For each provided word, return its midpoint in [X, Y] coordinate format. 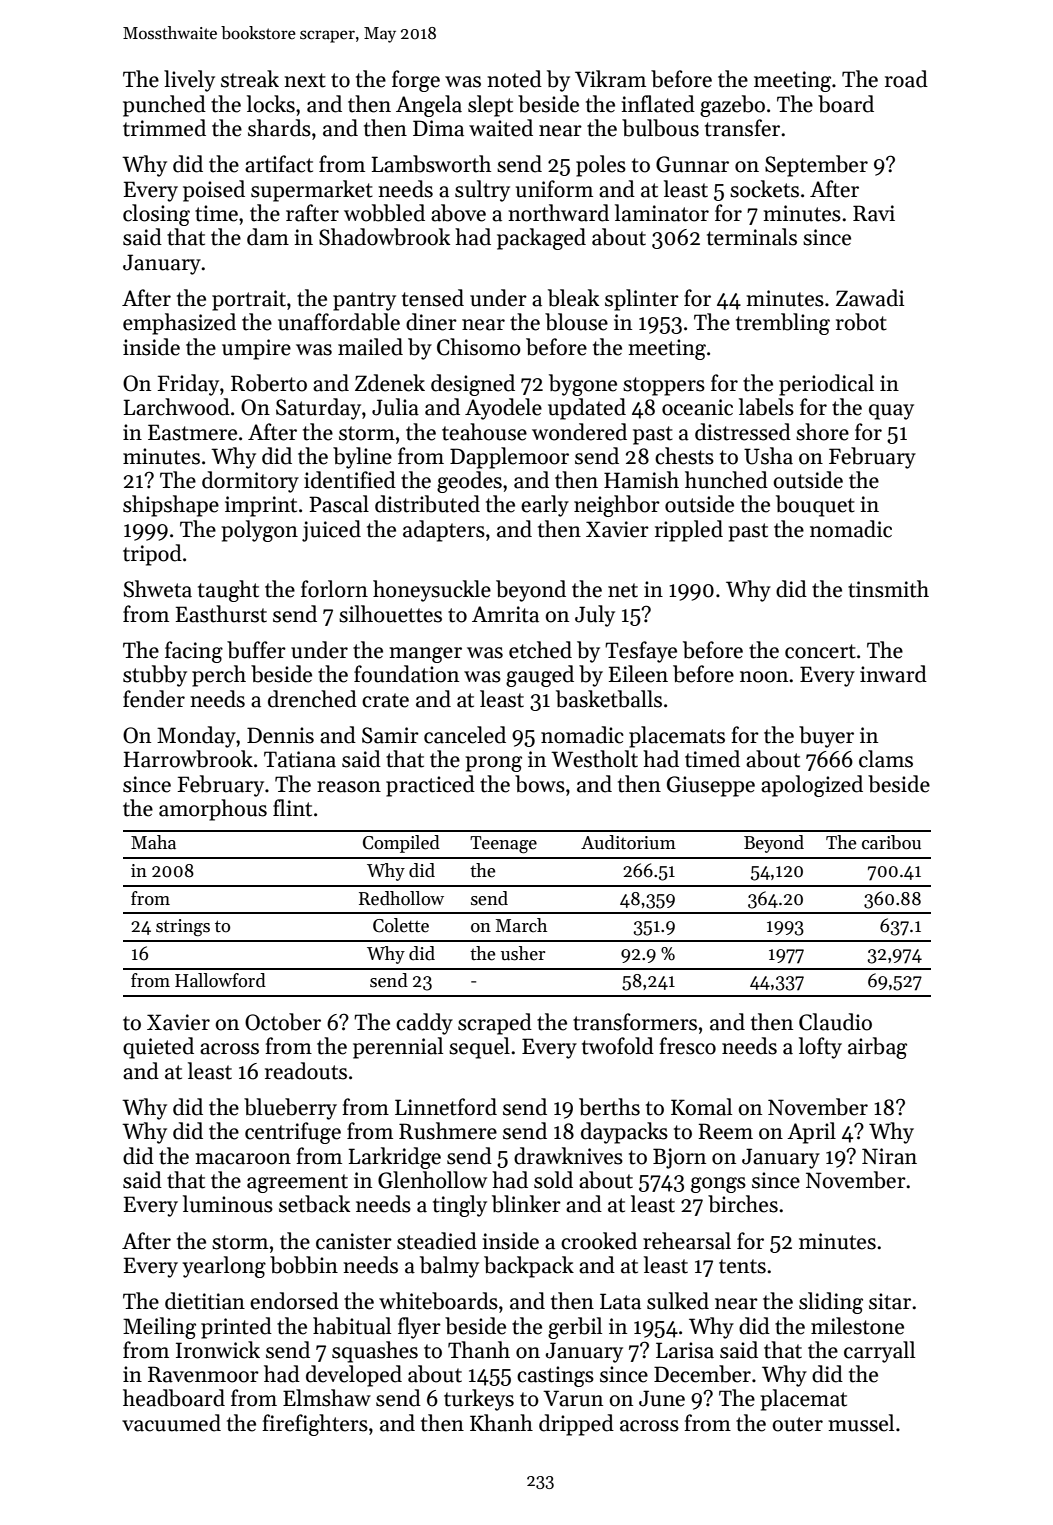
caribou [891, 842]
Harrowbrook [188, 759]
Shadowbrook [384, 237]
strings [183, 928]
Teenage [503, 845]
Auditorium [628, 842]
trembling [783, 324]
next [305, 80]
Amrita [505, 614]
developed [354, 1376]
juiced [331, 531]
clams [886, 759]
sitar [890, 1301]
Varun [573, 1398]
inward [893, 674]
